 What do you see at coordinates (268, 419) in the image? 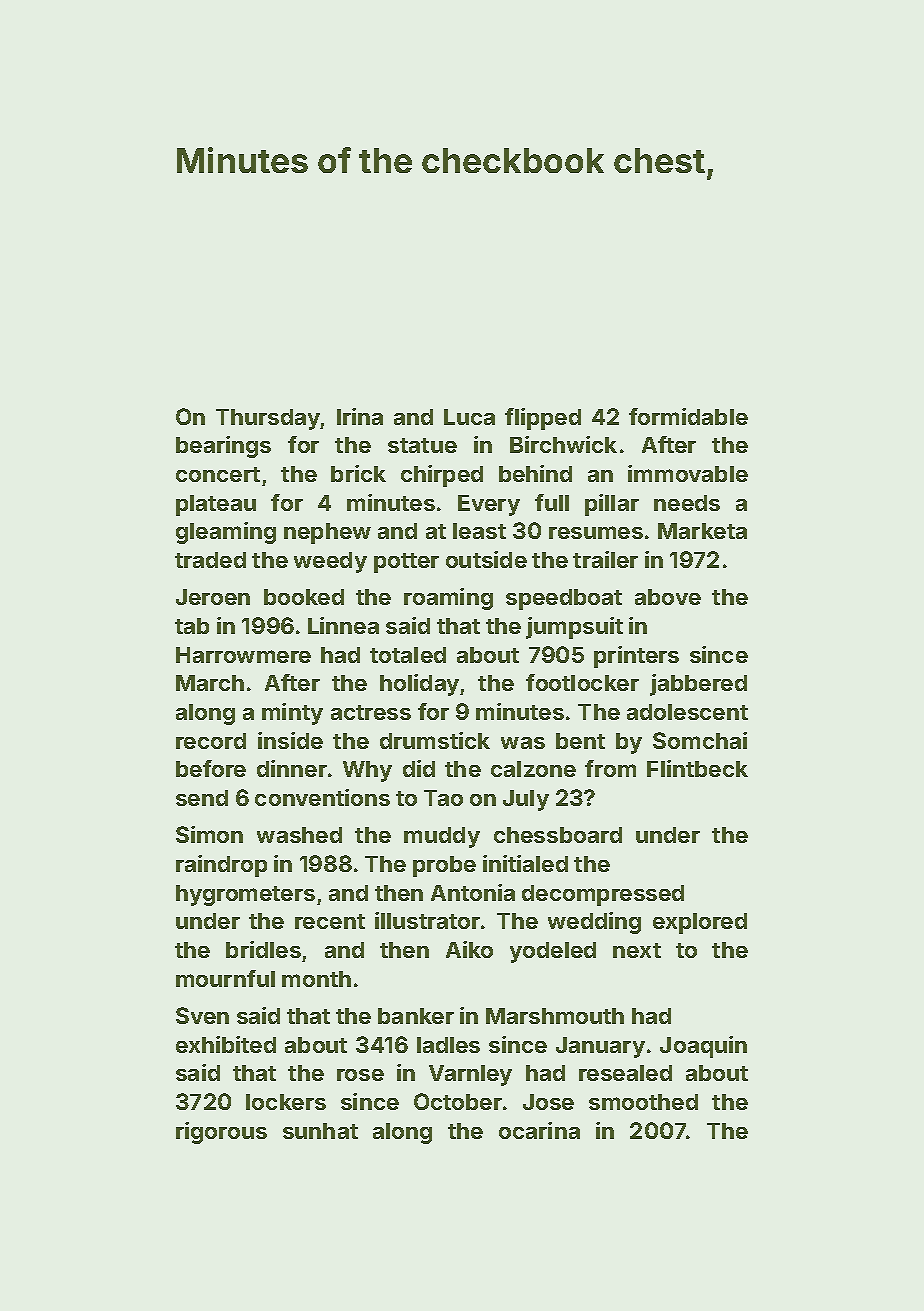
I see `Thursday` at bounding box center [268, 419].
